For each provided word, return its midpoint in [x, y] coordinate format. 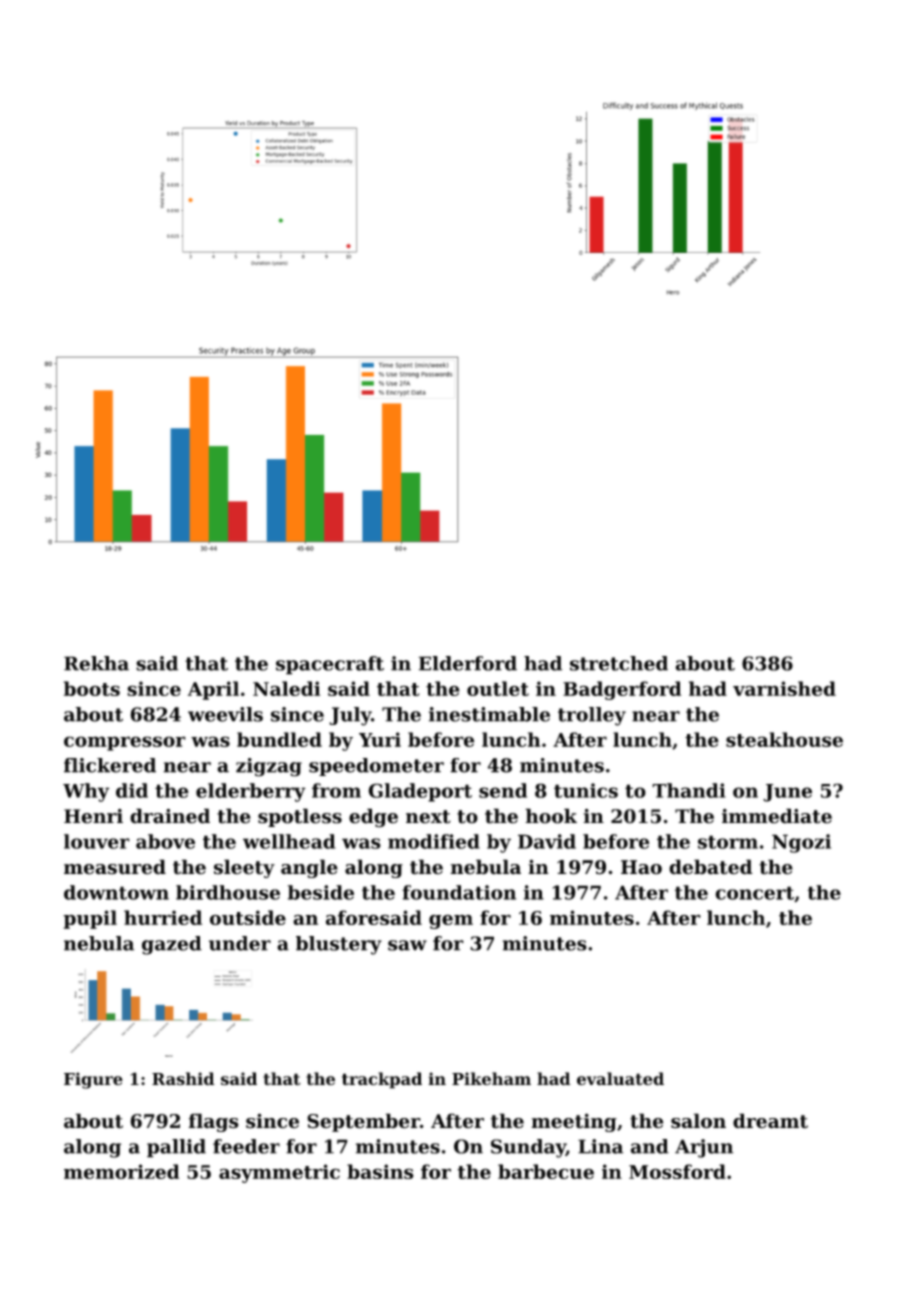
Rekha [96, 663]
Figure [93, 1080]
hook [551, 816]
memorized [121, 1171]
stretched [619, 663]
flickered [110, 765]
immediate [777, 816]
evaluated [620, 1079]
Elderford [468, 663]
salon [698, 1121]
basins [380, 1171]
